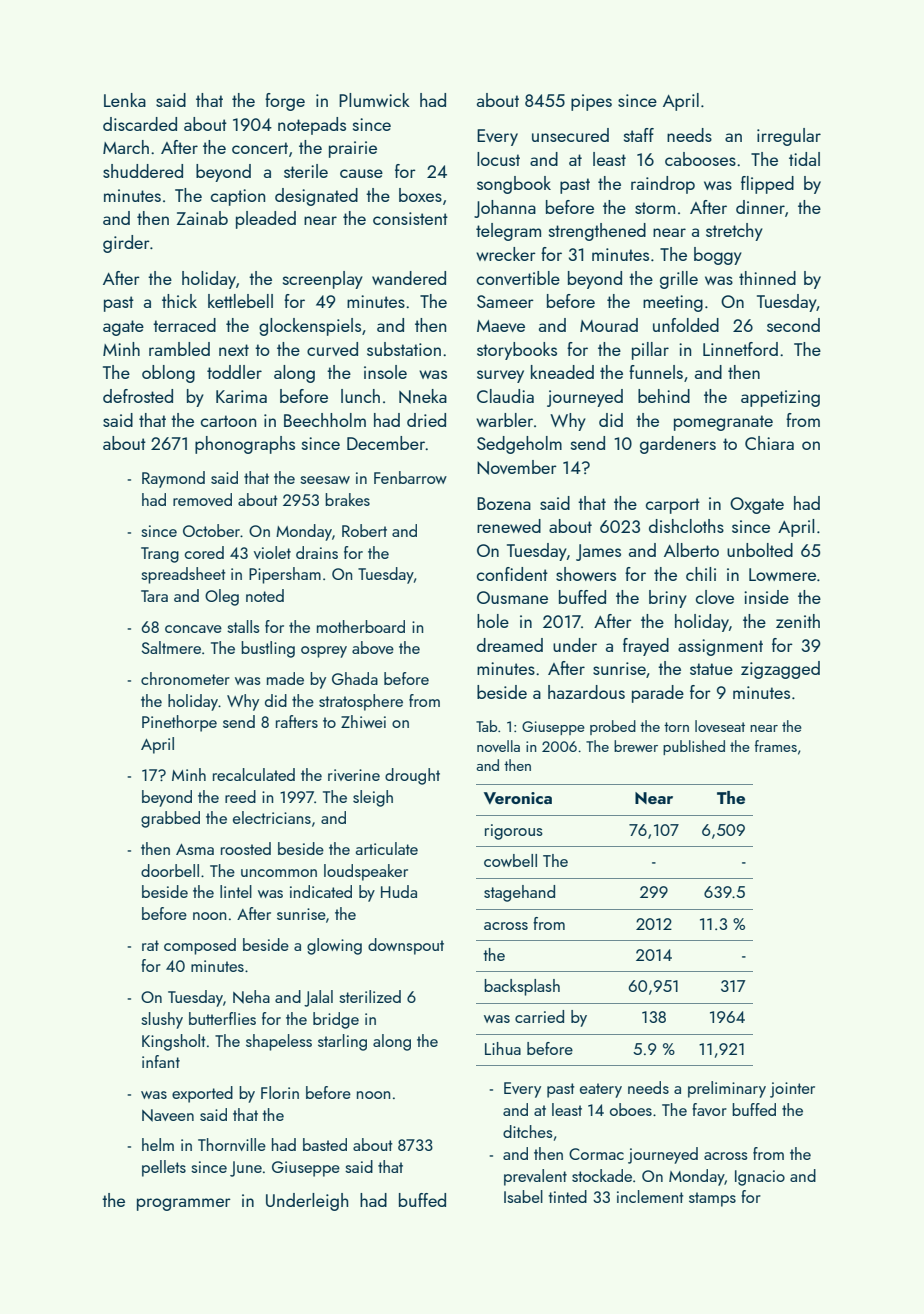 The image size is (924, 1314). What do you see at coordinates (228, 421) in the screenshot?
I see `cartoon` at bounding box center [228, 421].
